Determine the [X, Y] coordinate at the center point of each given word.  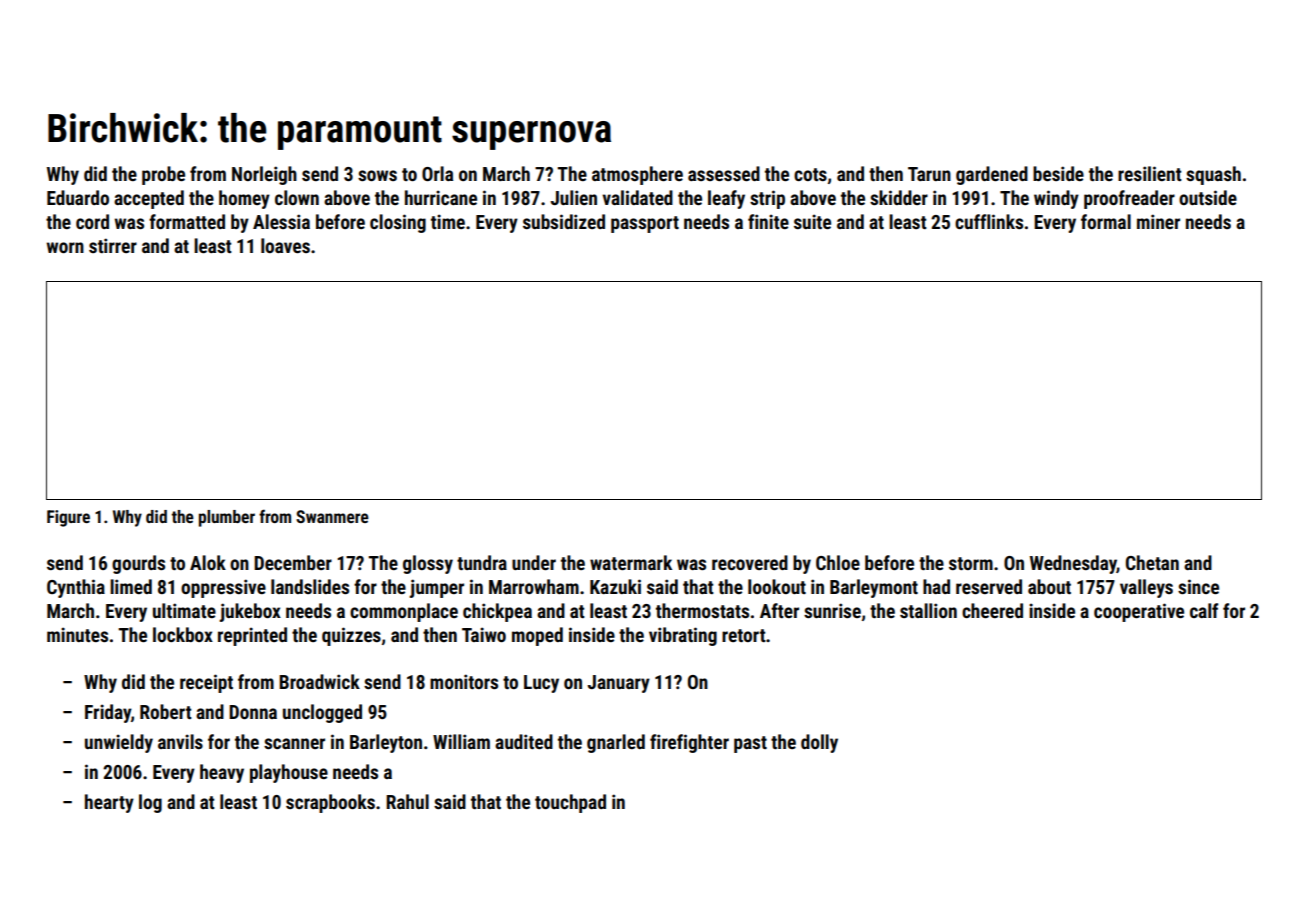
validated [637, 197]
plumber [227, 518]
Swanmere [332, 516]
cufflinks [989, 221]
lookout [777, 586]
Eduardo [78, 197]
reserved [989, 586]
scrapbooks [330, 803]
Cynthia [76, 588]
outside [1208, 197]
